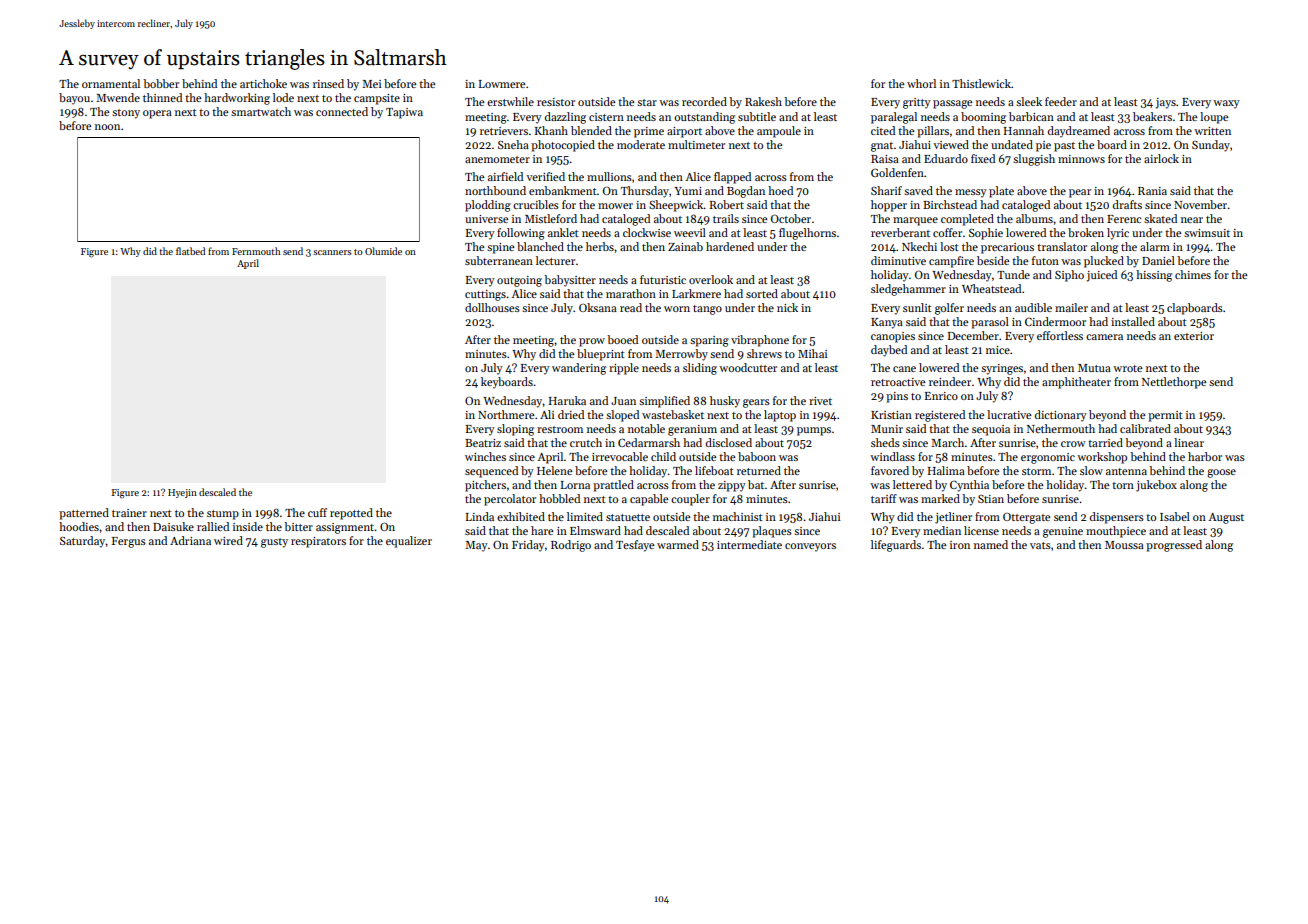 The width and height of the screenshot is (1308, 924). Describe the element at coordinates (342, 111) in the screenshot. I see `connected` at that location.
